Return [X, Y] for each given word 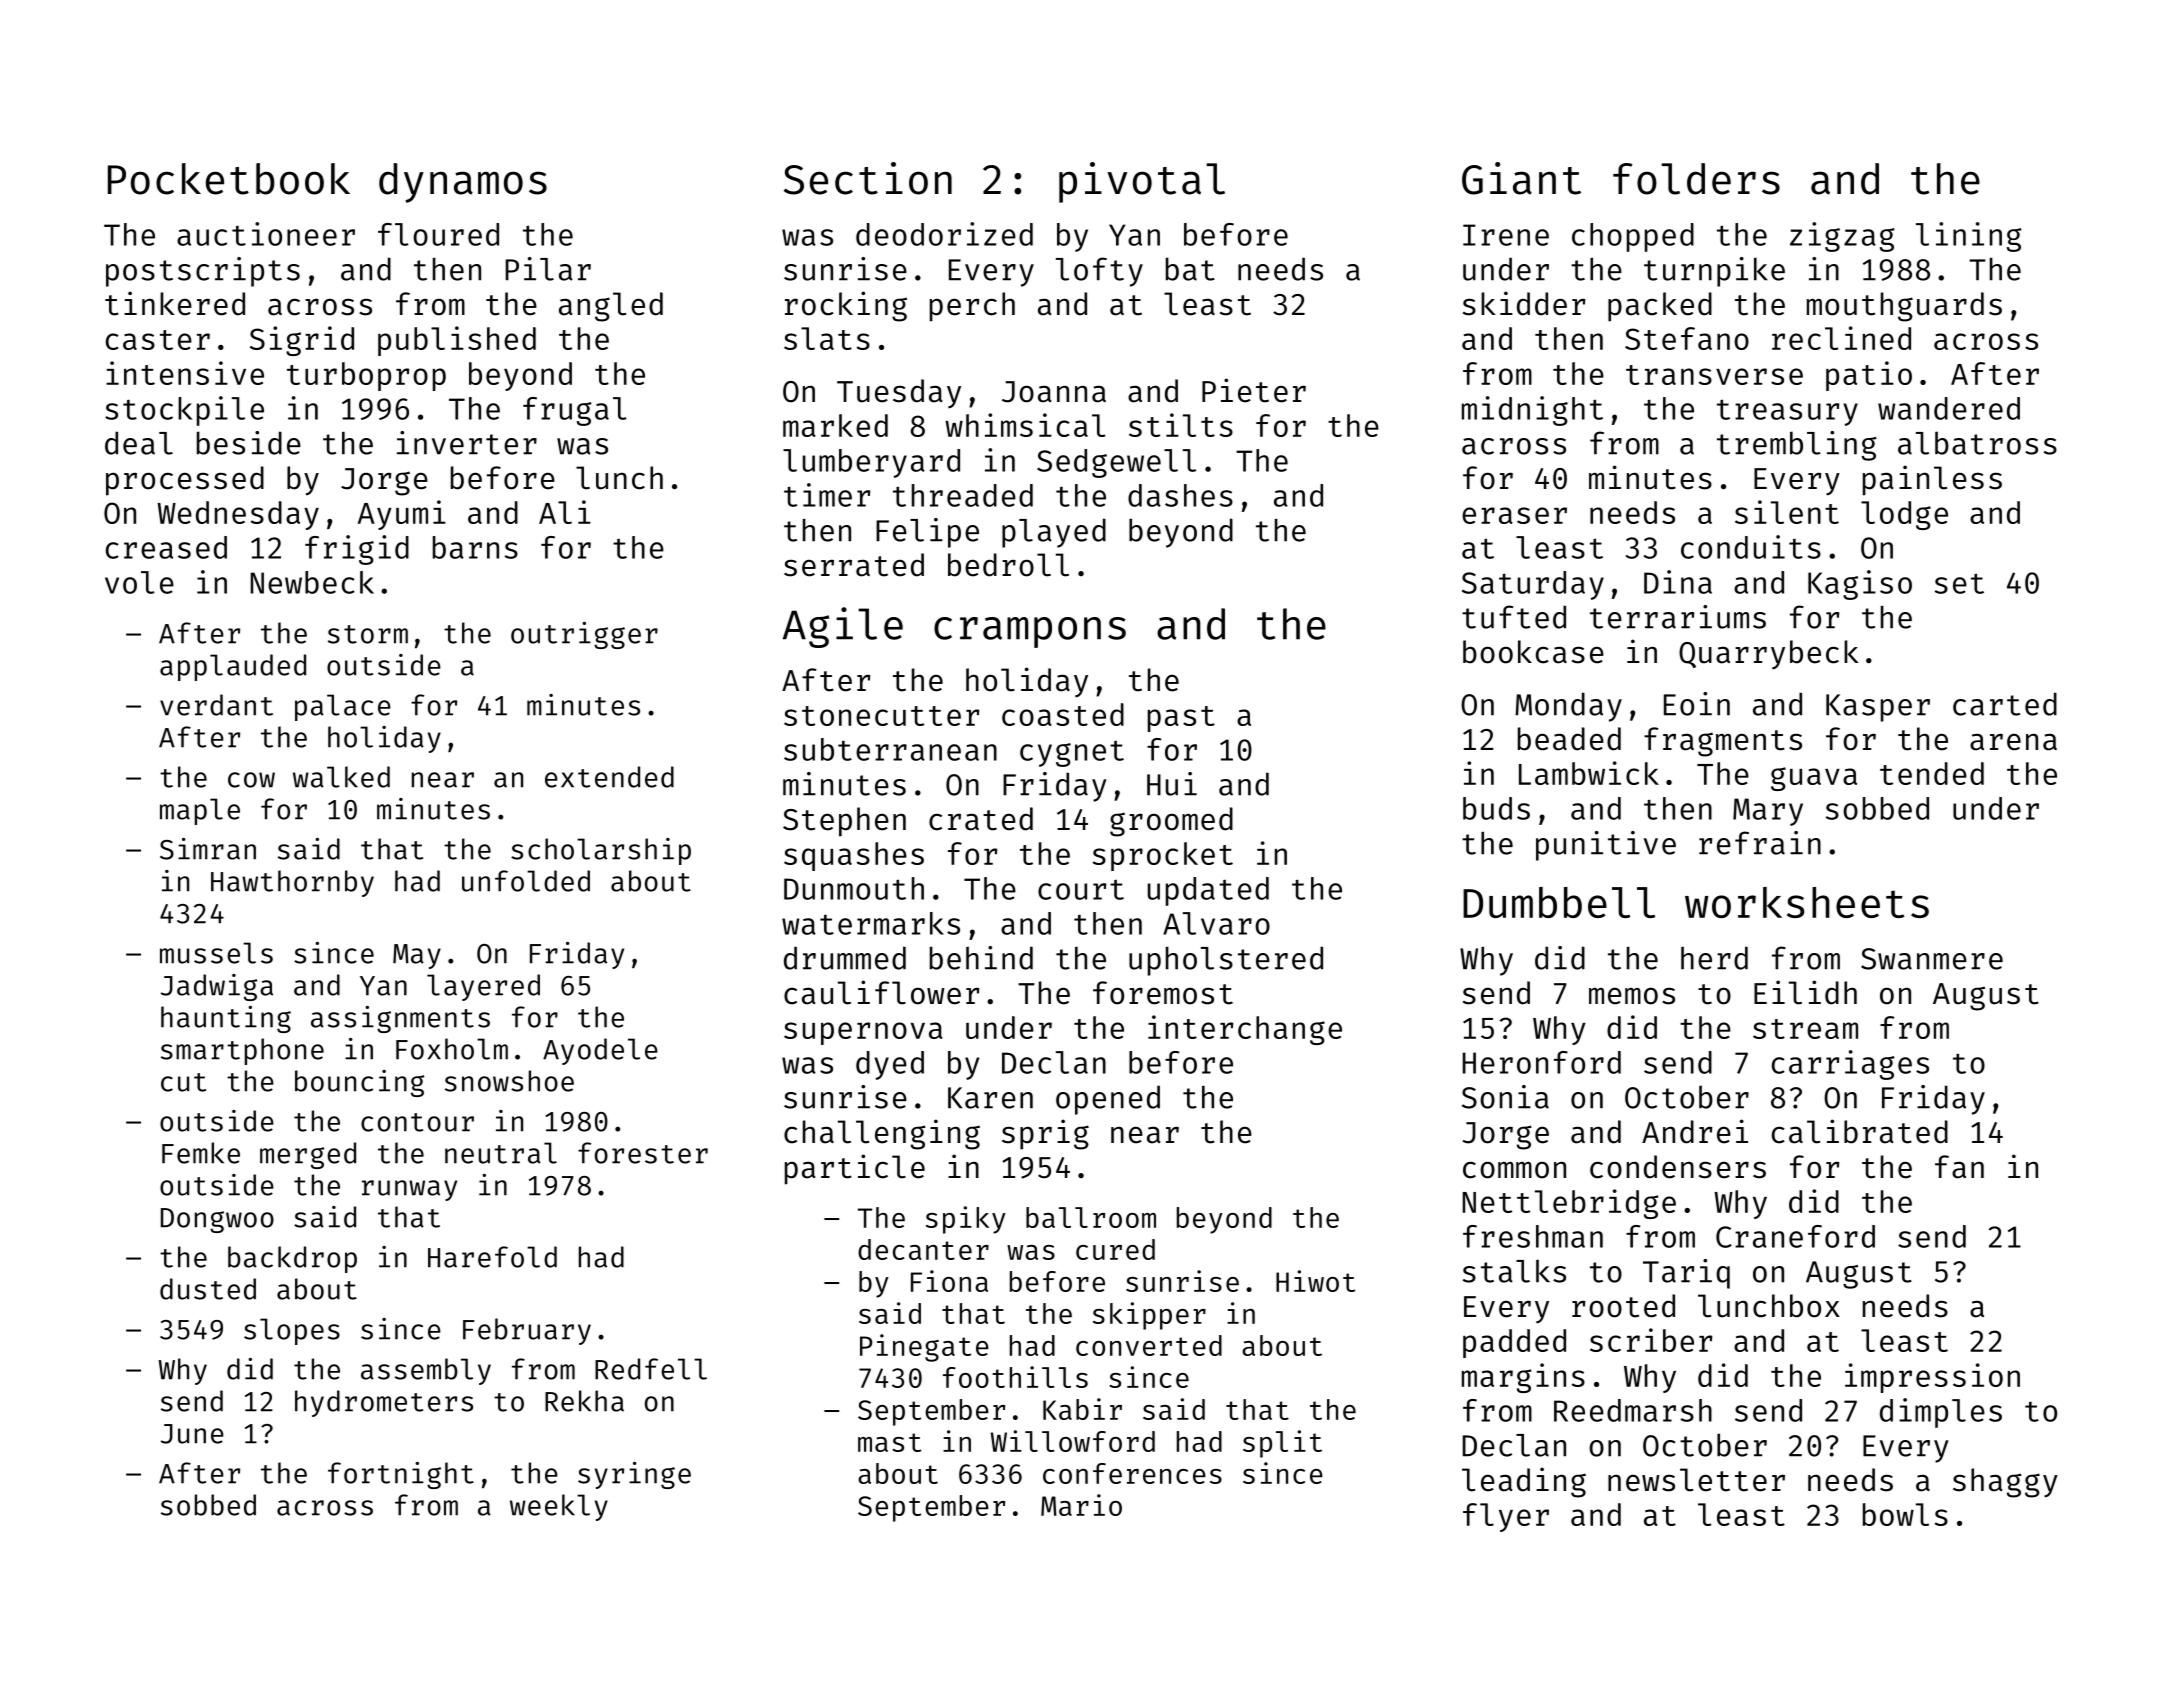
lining [1969, 237]
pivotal [1142, 182]
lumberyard [871, 463]
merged [308, 1155]
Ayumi [402, 515]
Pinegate [924, 1348]
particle [855, 1169]
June [192, 1434]
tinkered [175, 303]
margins [1523, 1378]
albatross [1977, 443]
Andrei [1695, 1131]
